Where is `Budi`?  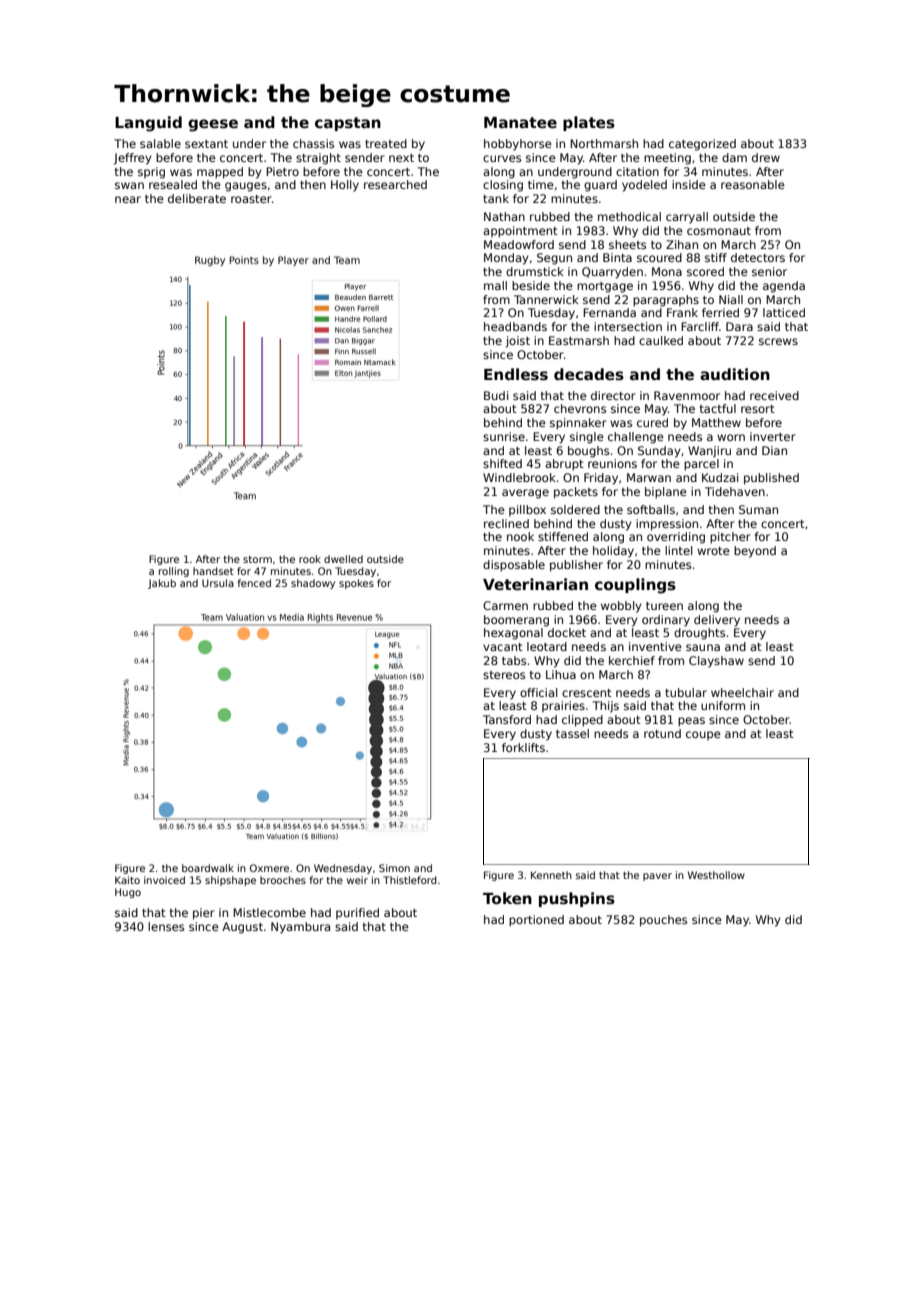 Budi is located at coordinates (496, 395).
